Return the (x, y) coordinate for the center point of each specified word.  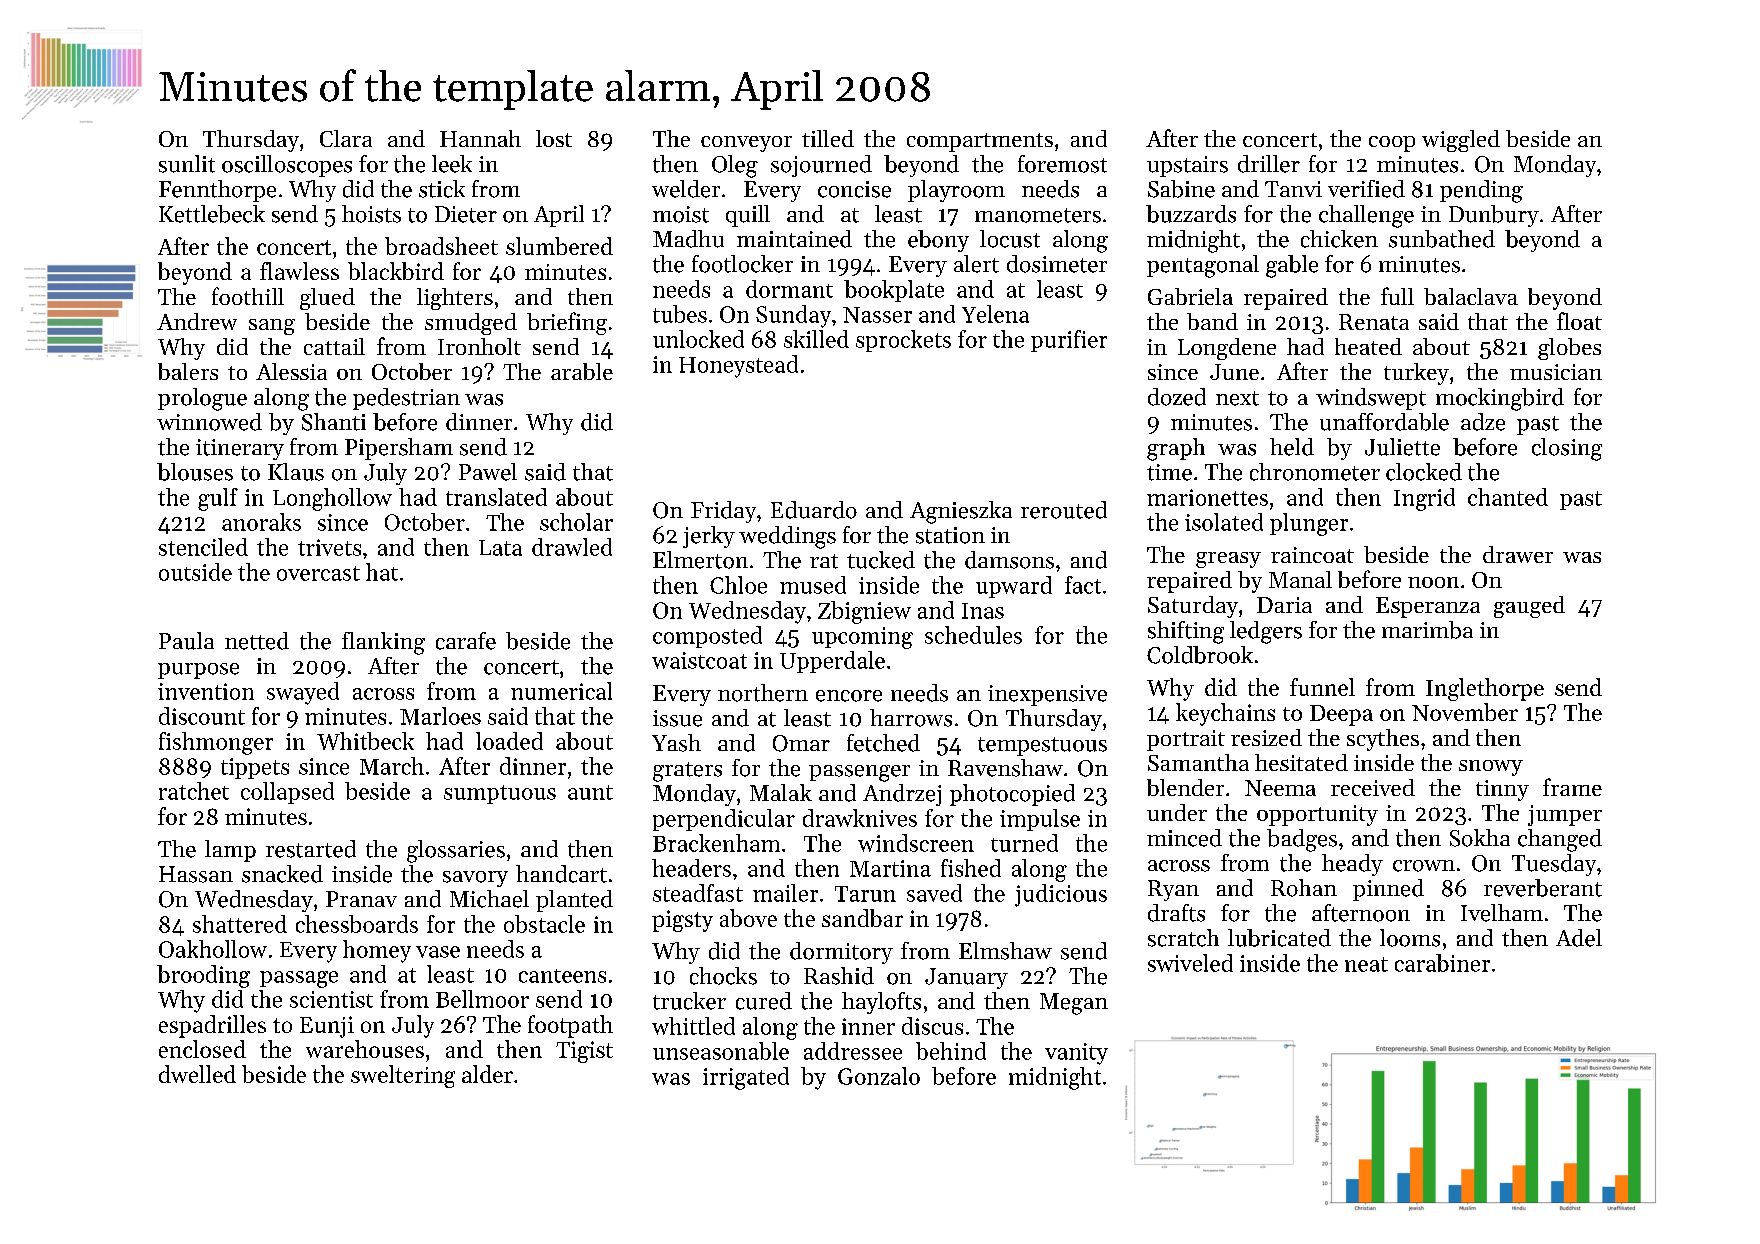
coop (1392, 144)
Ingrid (1424, 499)
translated (496, 497)
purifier (1069, 341)
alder (487, 1074)
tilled (828, 138)
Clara (346, 138)
